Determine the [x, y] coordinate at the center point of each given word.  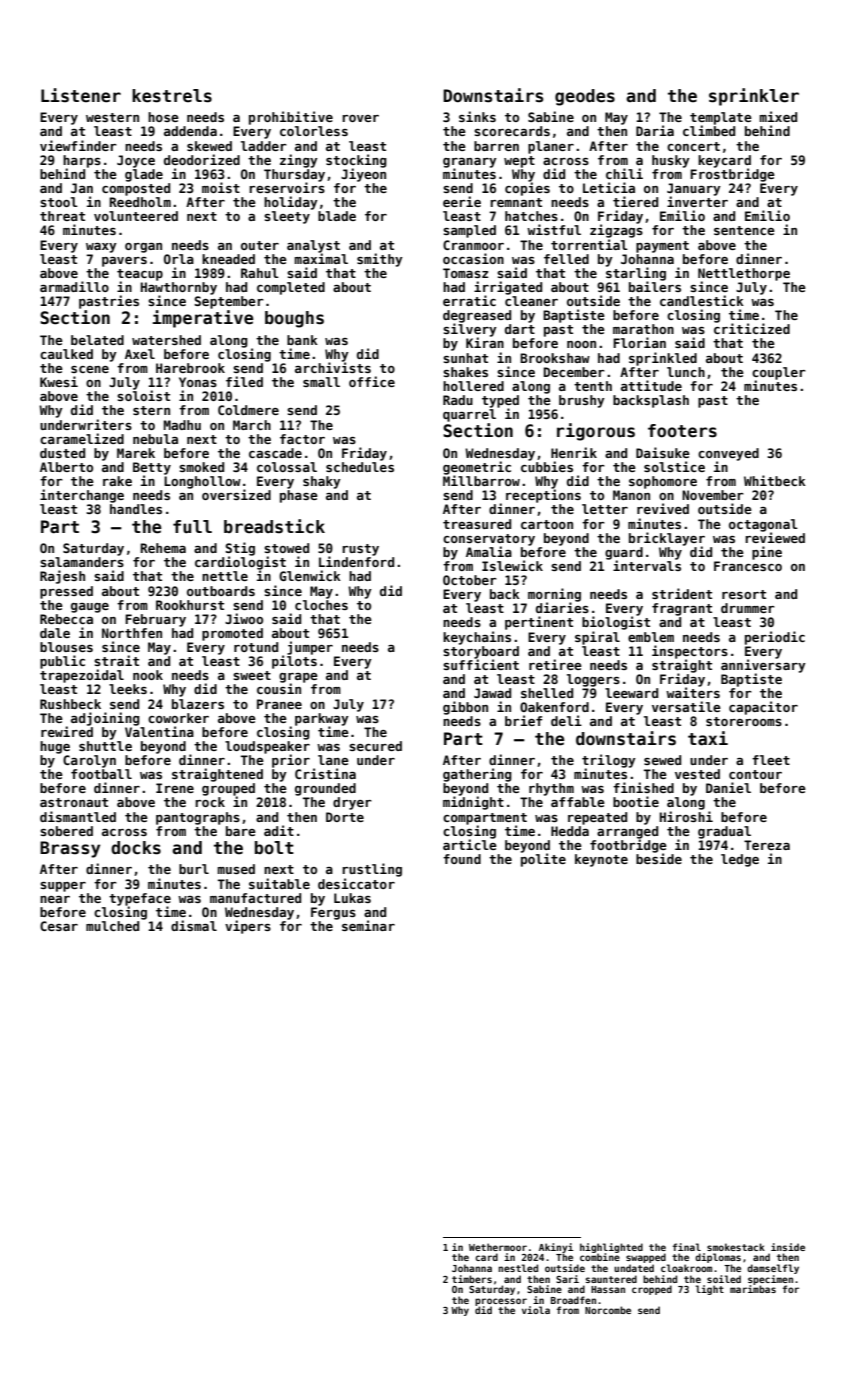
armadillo [74, 286]
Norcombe [608, 1310]
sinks [477, 116]
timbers [472, 1279]
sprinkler [754, 97]
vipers [248, 927]
